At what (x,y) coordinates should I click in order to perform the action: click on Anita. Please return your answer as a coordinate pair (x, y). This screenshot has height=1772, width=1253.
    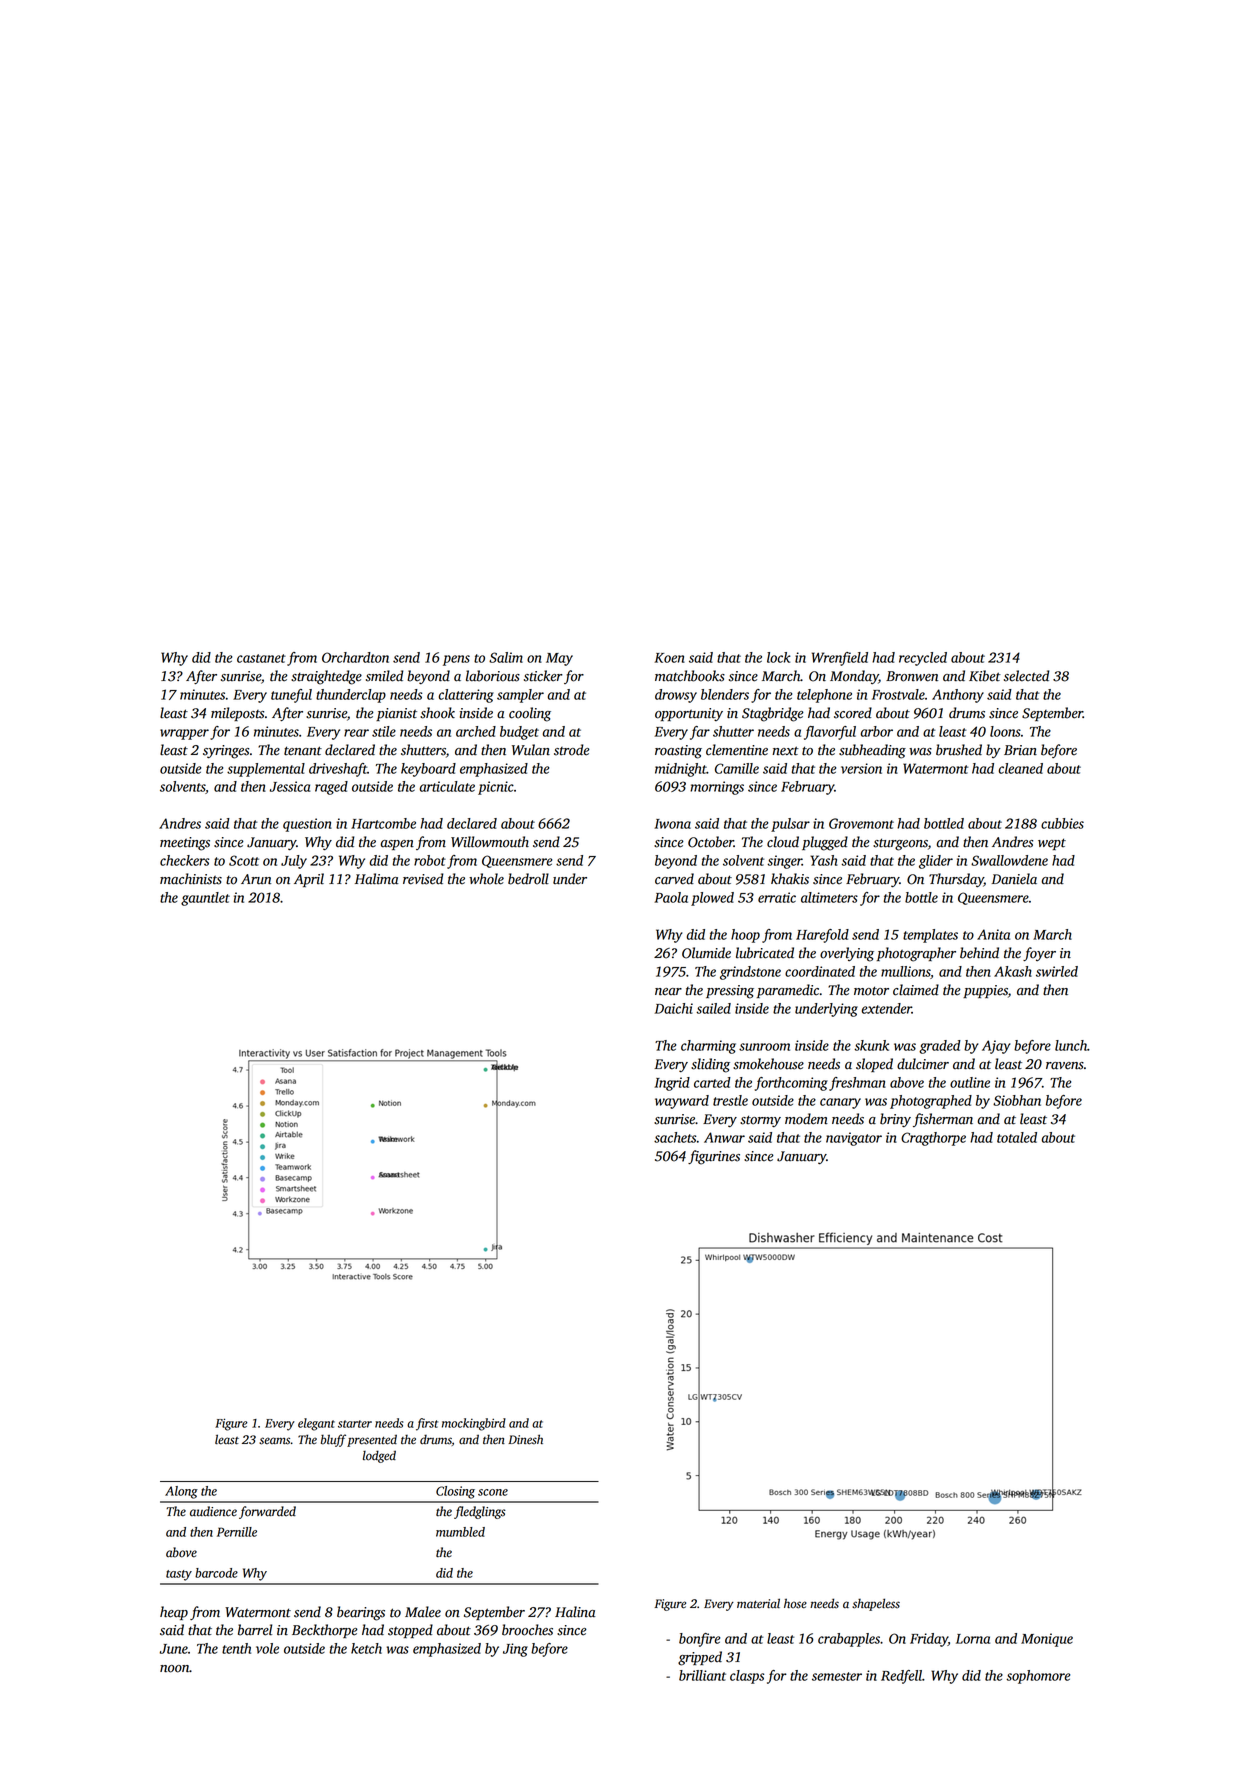
    Looking at the image, I should click on (993, 934).
